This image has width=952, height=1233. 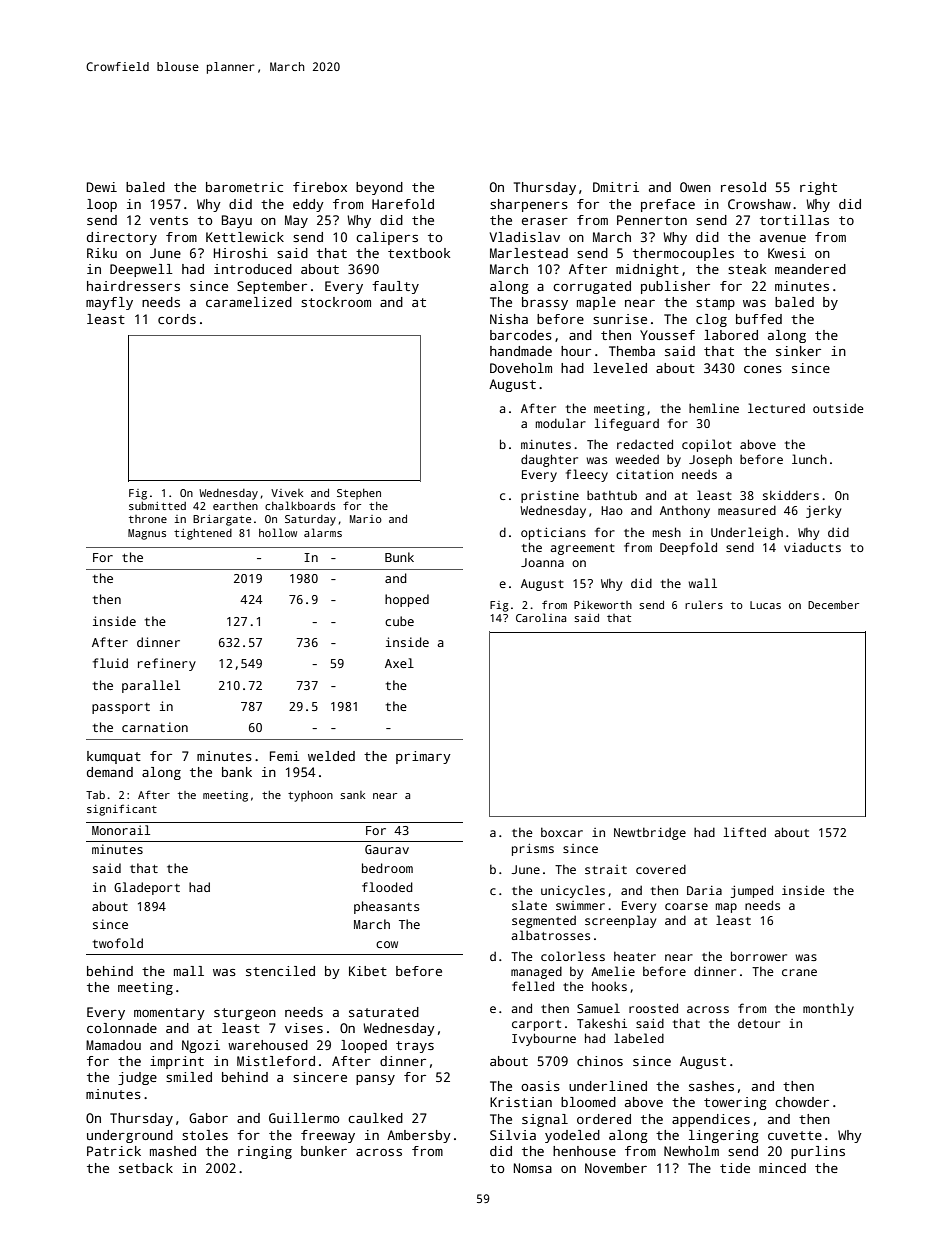 What do you see at coordinates (776, 408) in the image?
I see `lectured` at bounding box center [776, 408].
